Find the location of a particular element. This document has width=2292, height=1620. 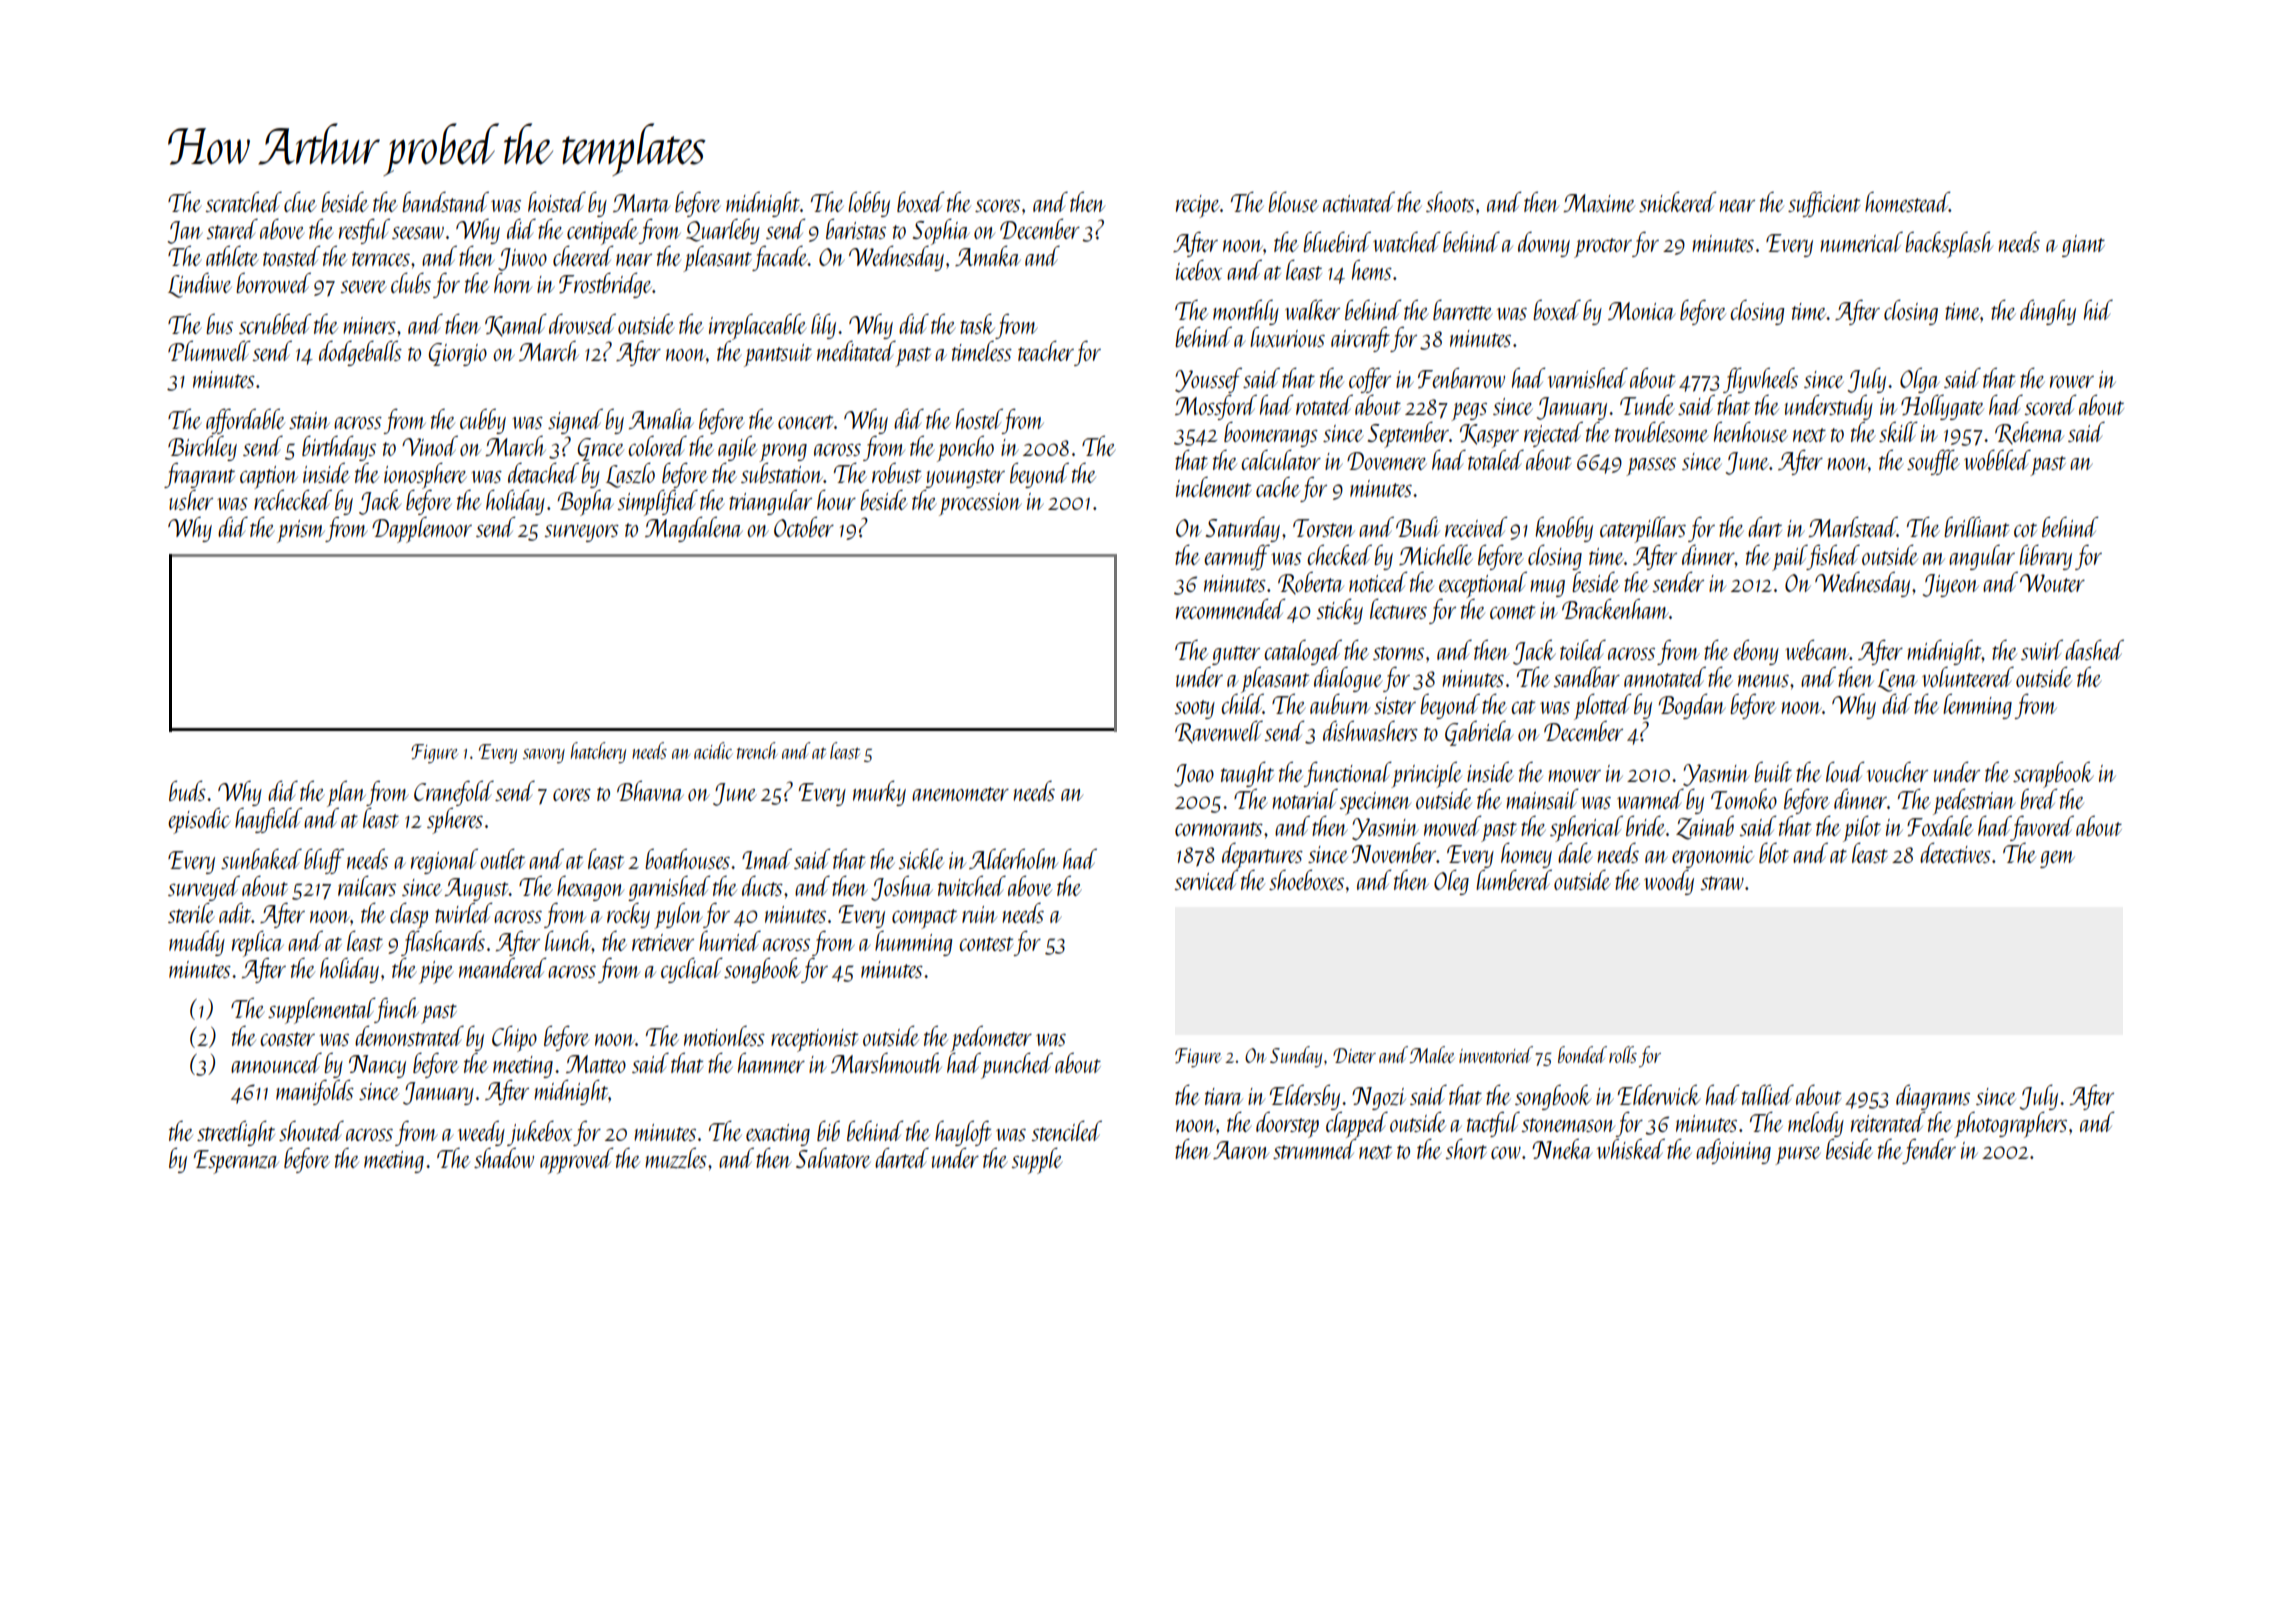

hatchery is located at coordinates (598, 752).
